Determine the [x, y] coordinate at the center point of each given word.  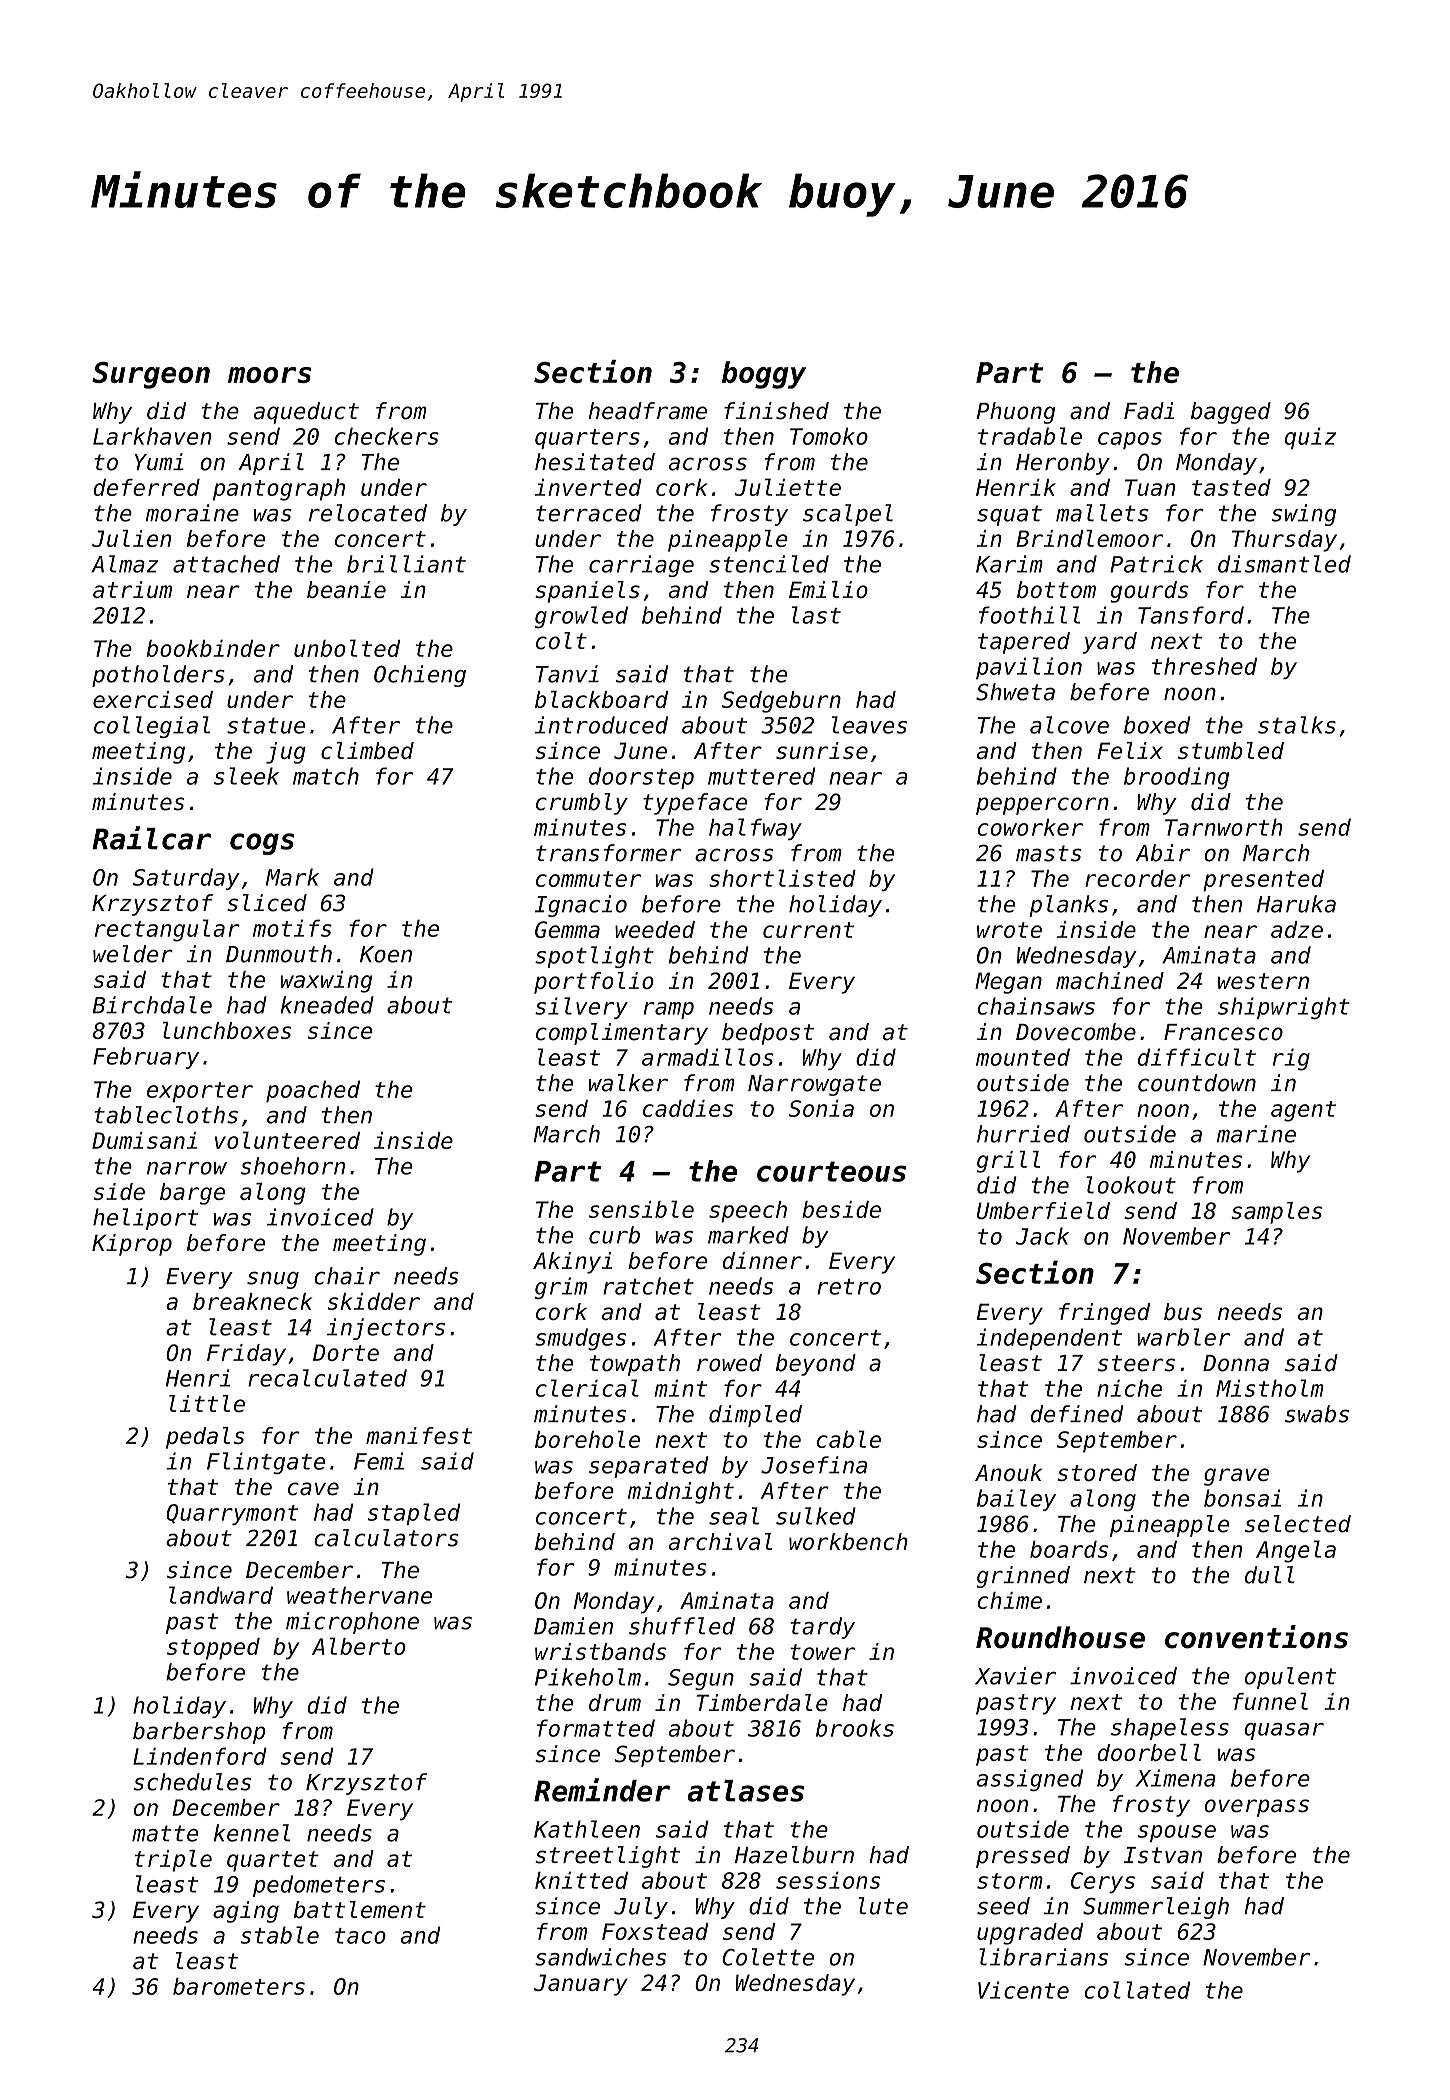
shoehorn [293, 1166]
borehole [587, 1439]
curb [614, 1235]
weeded [655, 929]
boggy [764, 375]
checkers [387, 436]
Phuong [1016, 413]
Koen [386, 954]
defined [1077, 1414]
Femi [379, 1461]
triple [173, 1861]
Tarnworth [1224, 827]
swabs [1317, 1414]
